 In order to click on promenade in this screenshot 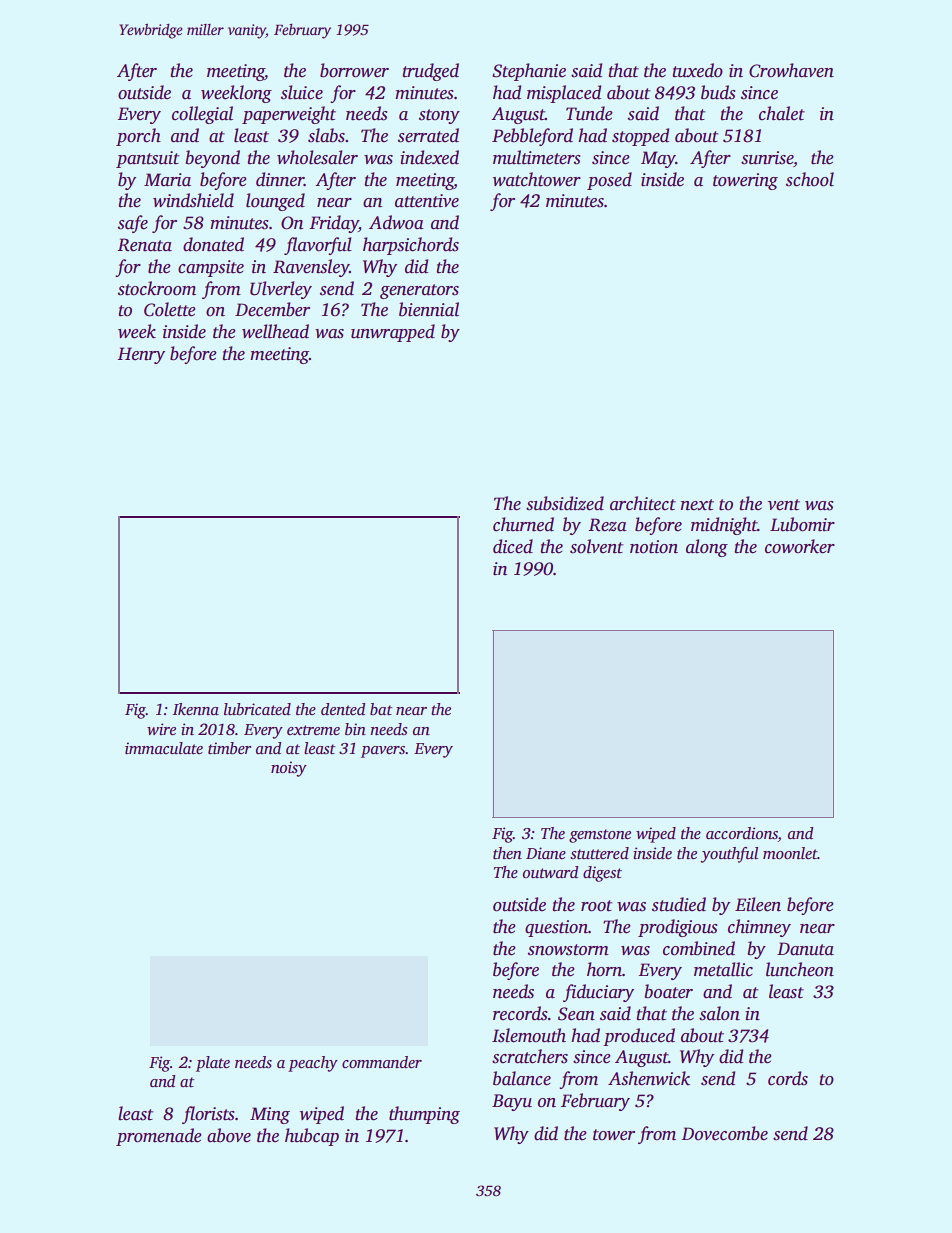, I will do `click(159, 1137)`.
